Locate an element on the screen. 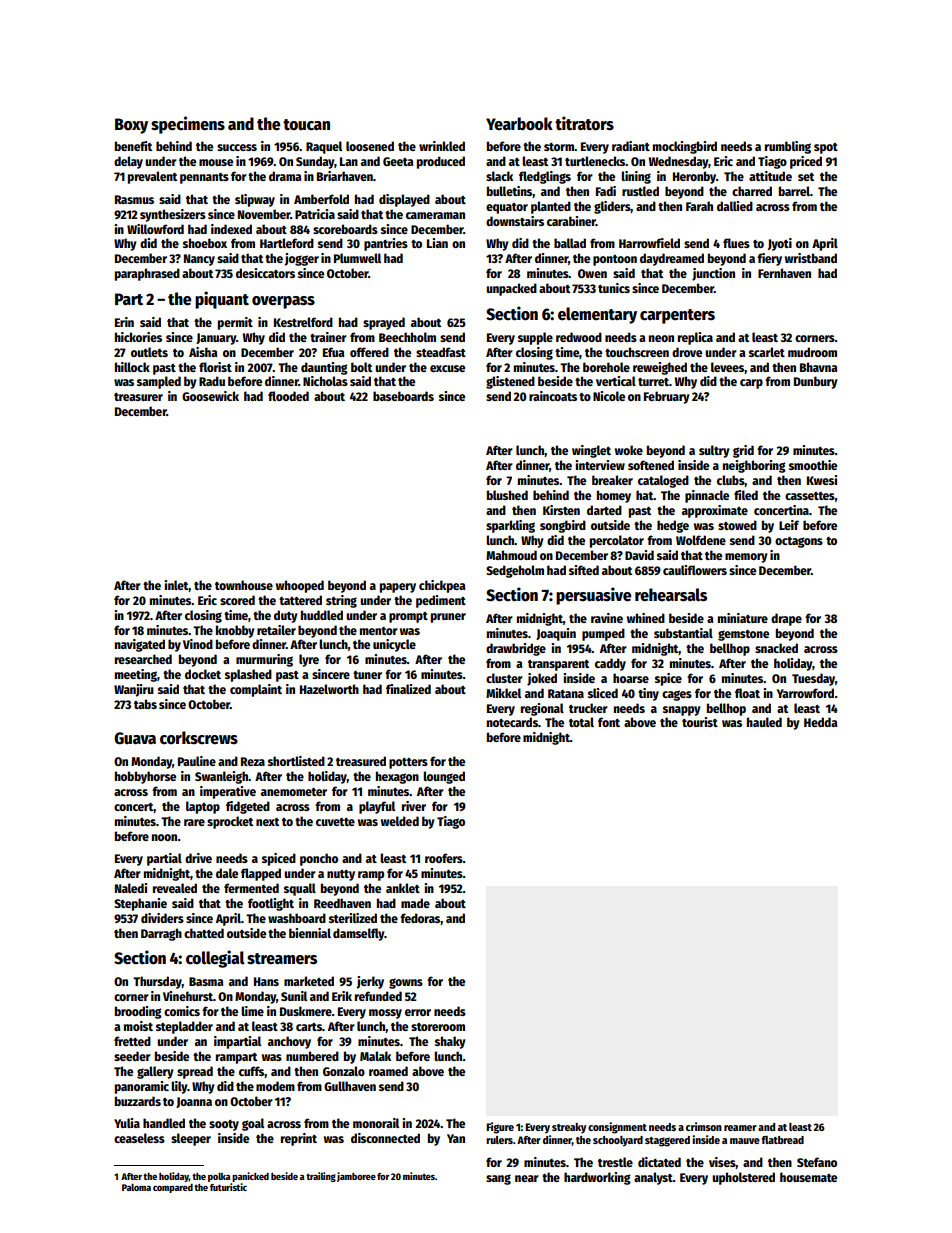 The width and height of the screenshot is (952, 1233). Boxy is located at coordinates (131, 126).
